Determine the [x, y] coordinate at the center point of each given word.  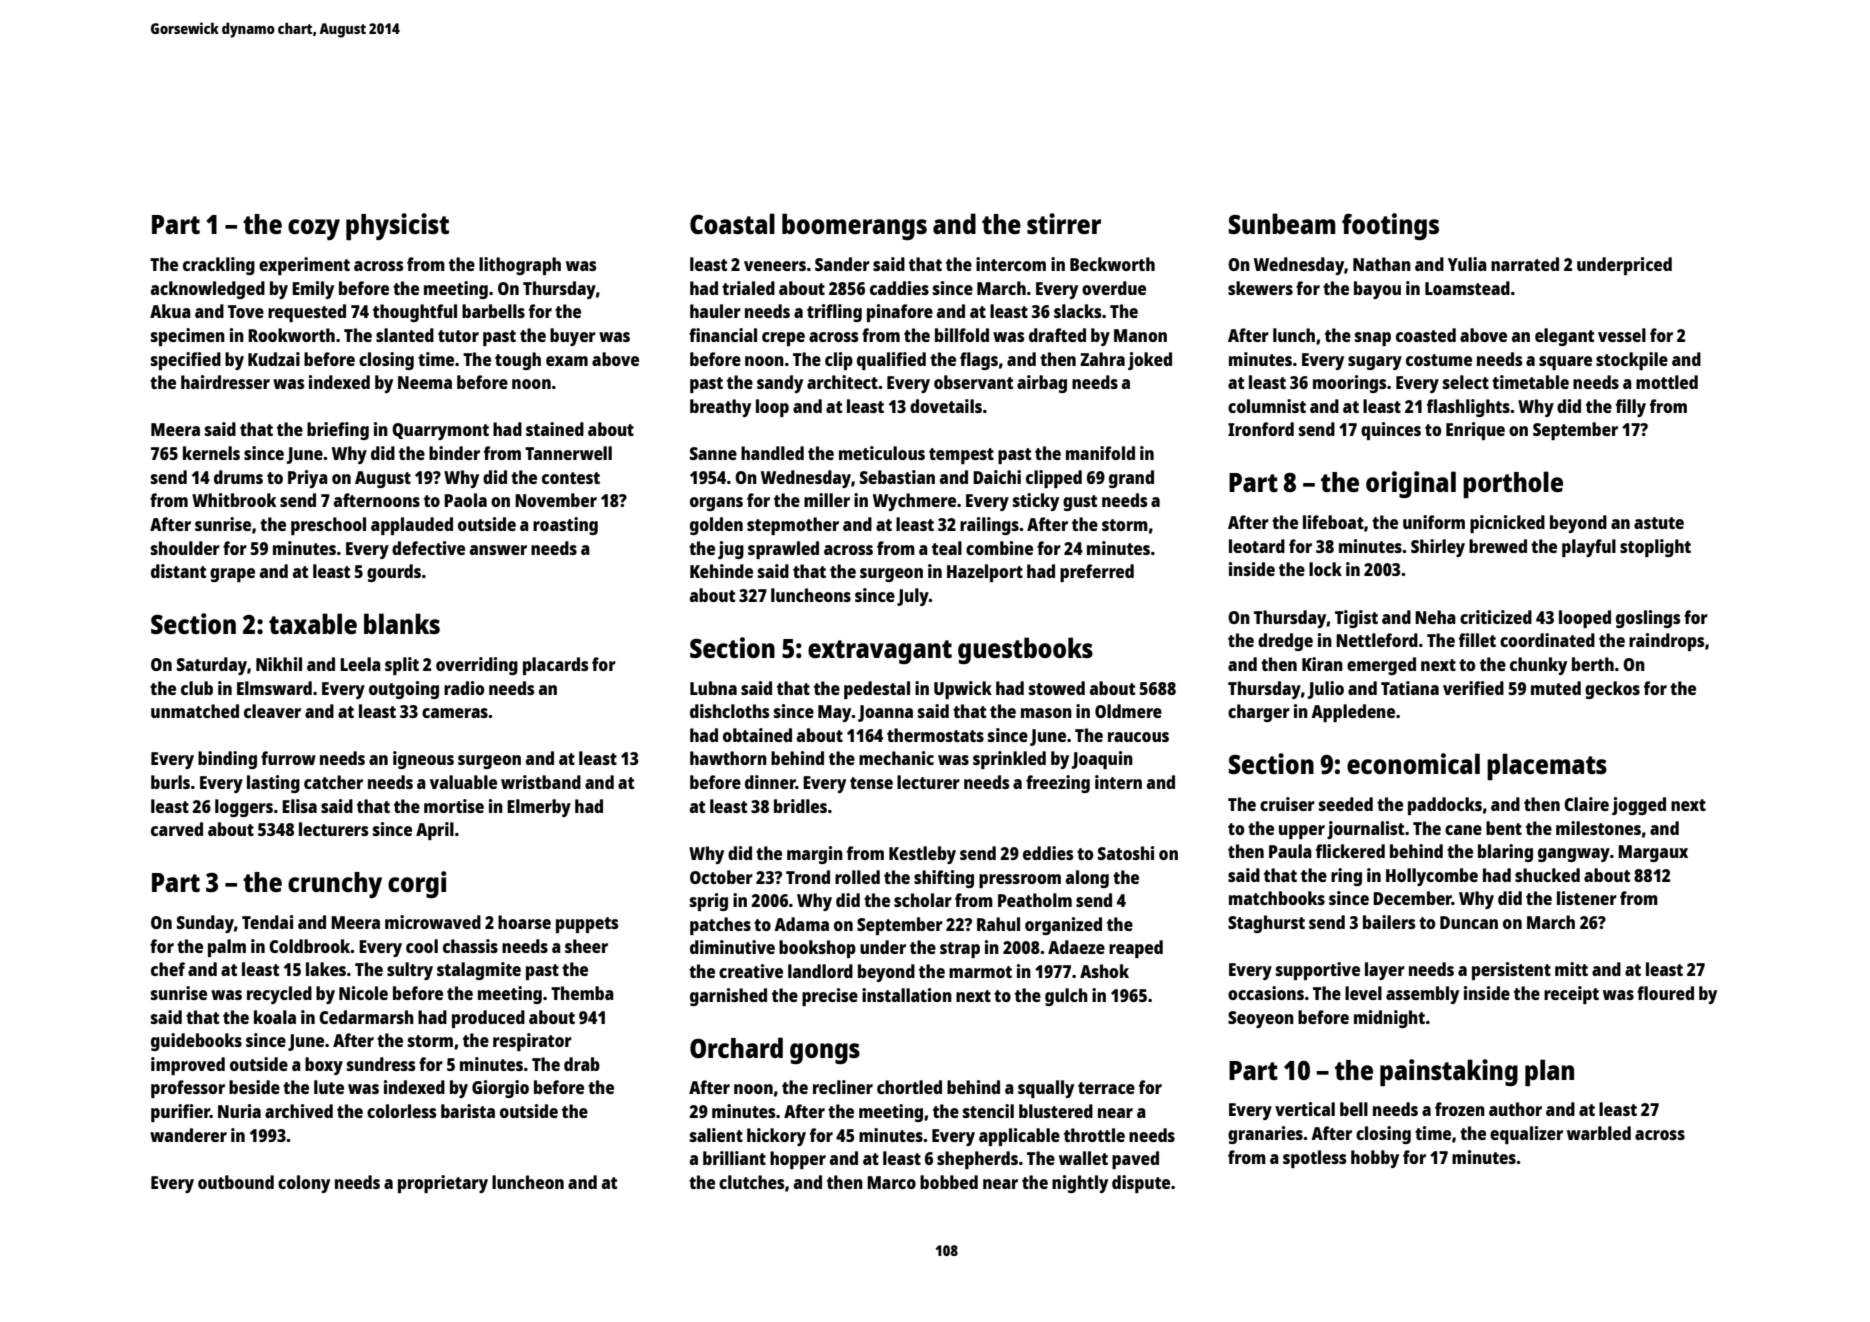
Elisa [299, 806]
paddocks [1445, 806]
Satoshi [1126, 853]
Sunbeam [1282, 223]
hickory [776, 1137]
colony [304, 1184]
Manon [1140, 335]
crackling [219, 266]
